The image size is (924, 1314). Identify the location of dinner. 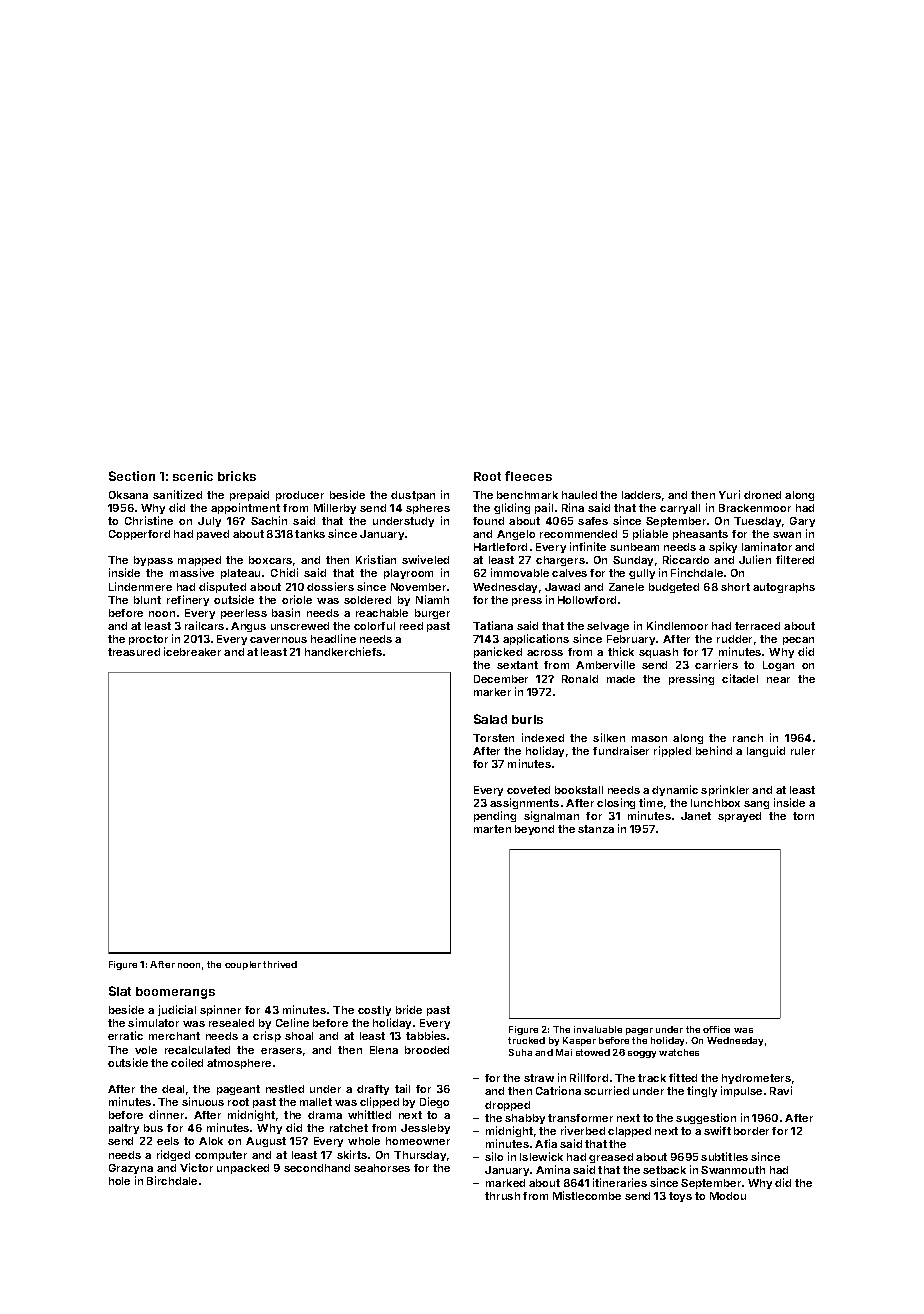
(166, 1114).
